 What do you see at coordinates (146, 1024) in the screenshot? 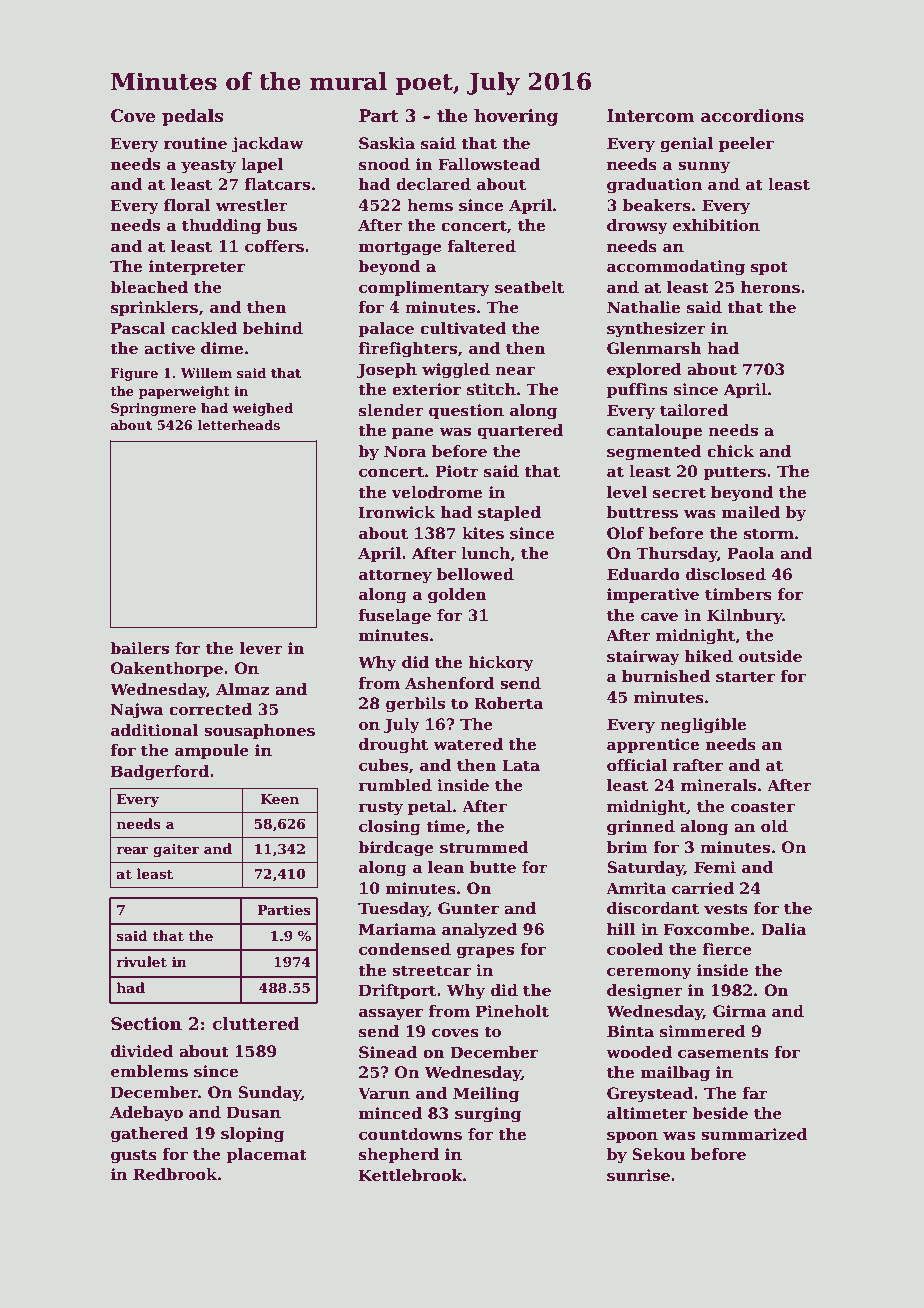
I see `Section` at bounding box center [146, 1024].
